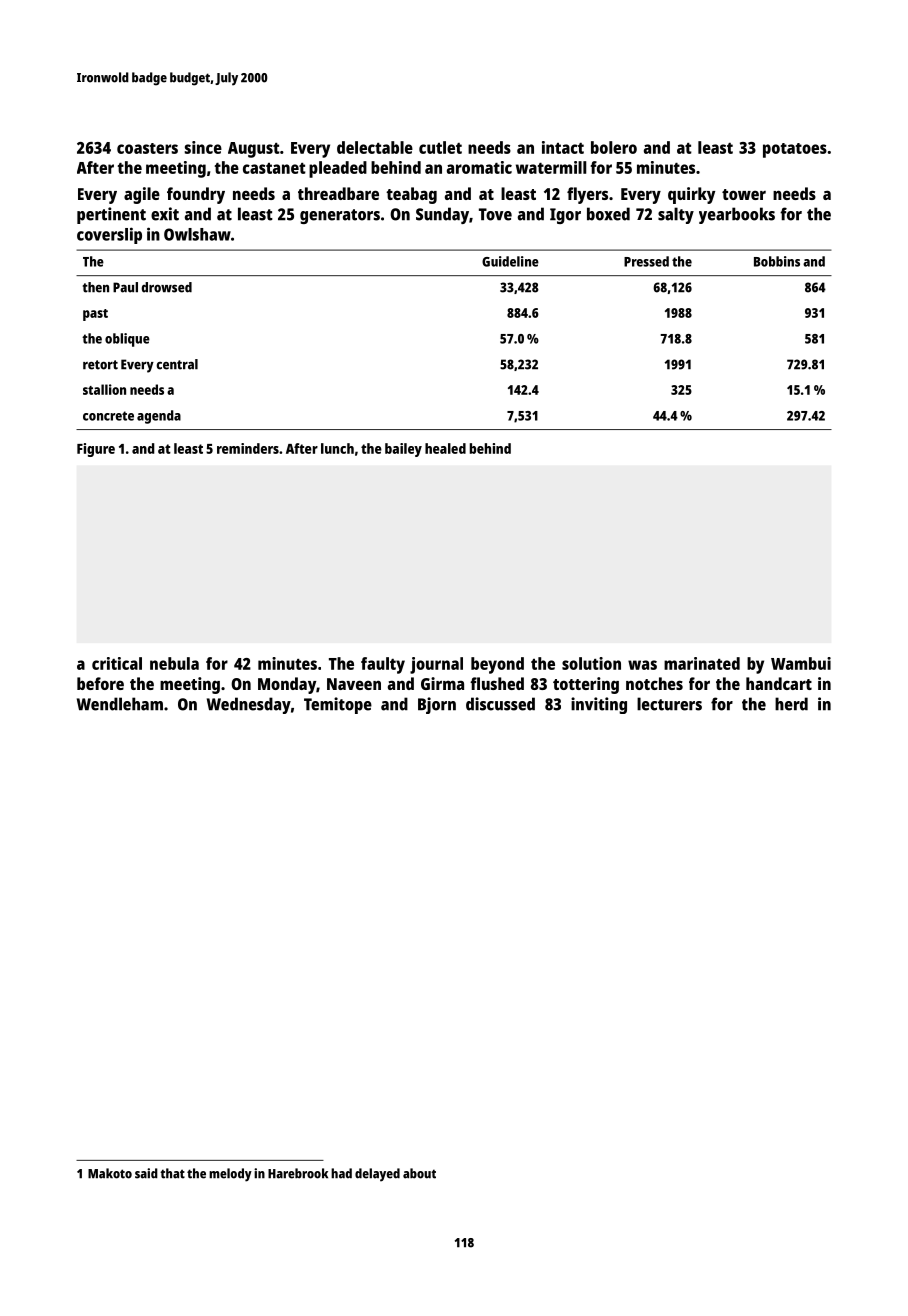  I want to click on solution, so click(591, 663).
